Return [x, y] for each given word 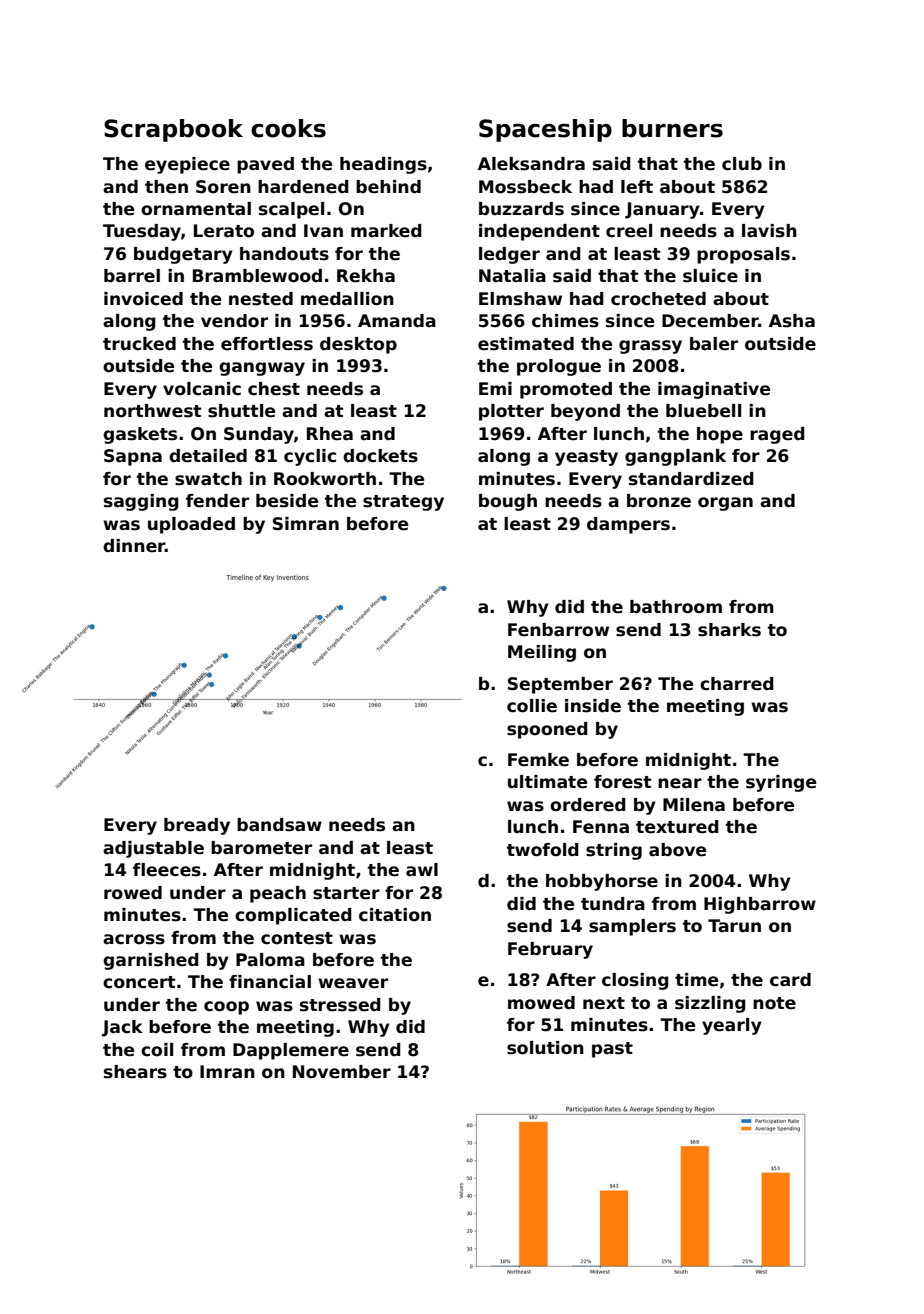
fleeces [167, 870]
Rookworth [325, 479]
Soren [223, 187]
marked [386, 231]
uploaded [191, 525]
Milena [694, 805]
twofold [543, 850]
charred [737, 684]
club [742, 164]
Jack [122, 1028]
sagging [141, 502]
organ [725, 504]
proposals [743, 255]
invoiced [143, 299]
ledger [509, 255]
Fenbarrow [558, 630]
